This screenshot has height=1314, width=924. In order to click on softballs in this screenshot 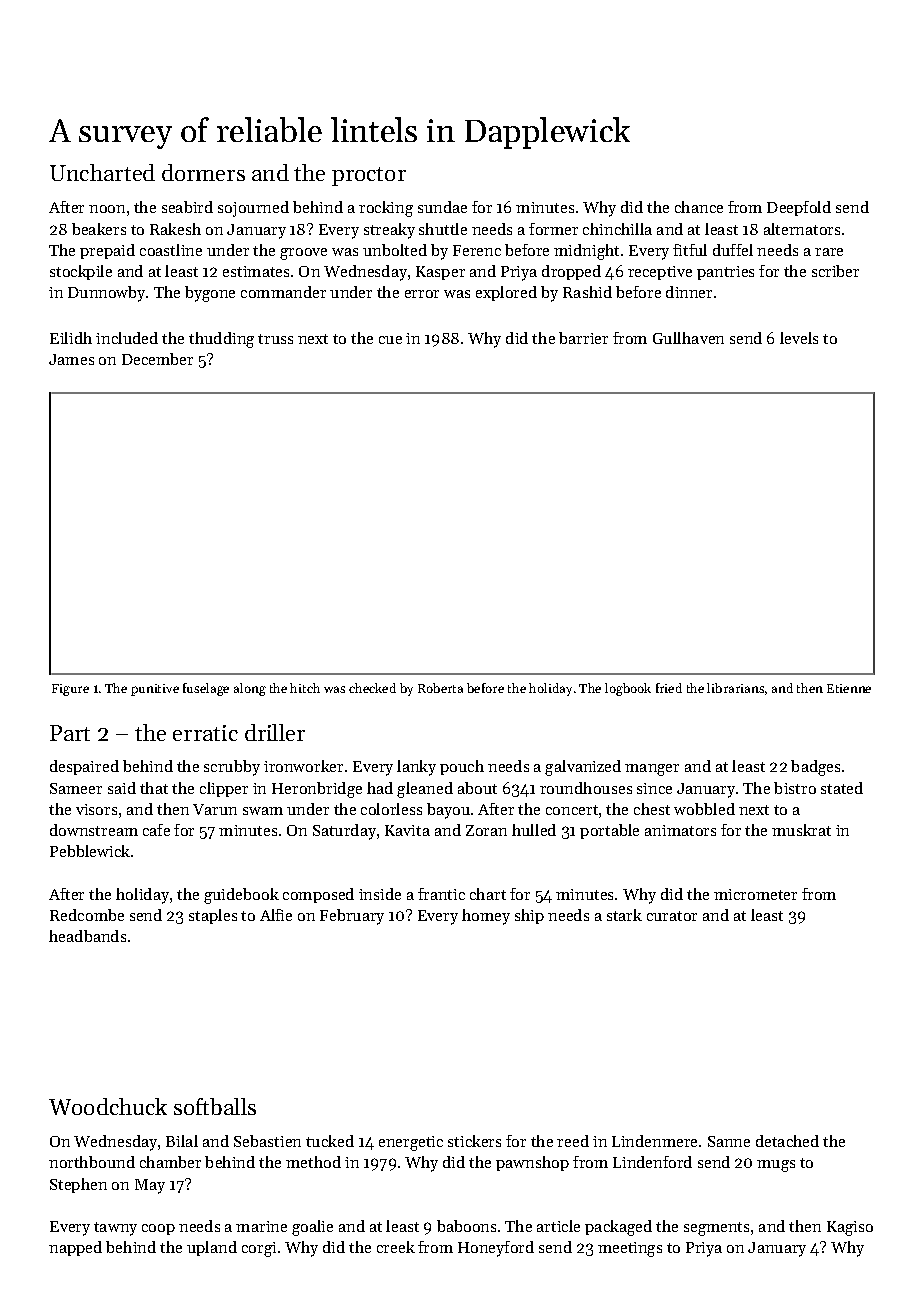, I will do `click(215, 1106)`.
